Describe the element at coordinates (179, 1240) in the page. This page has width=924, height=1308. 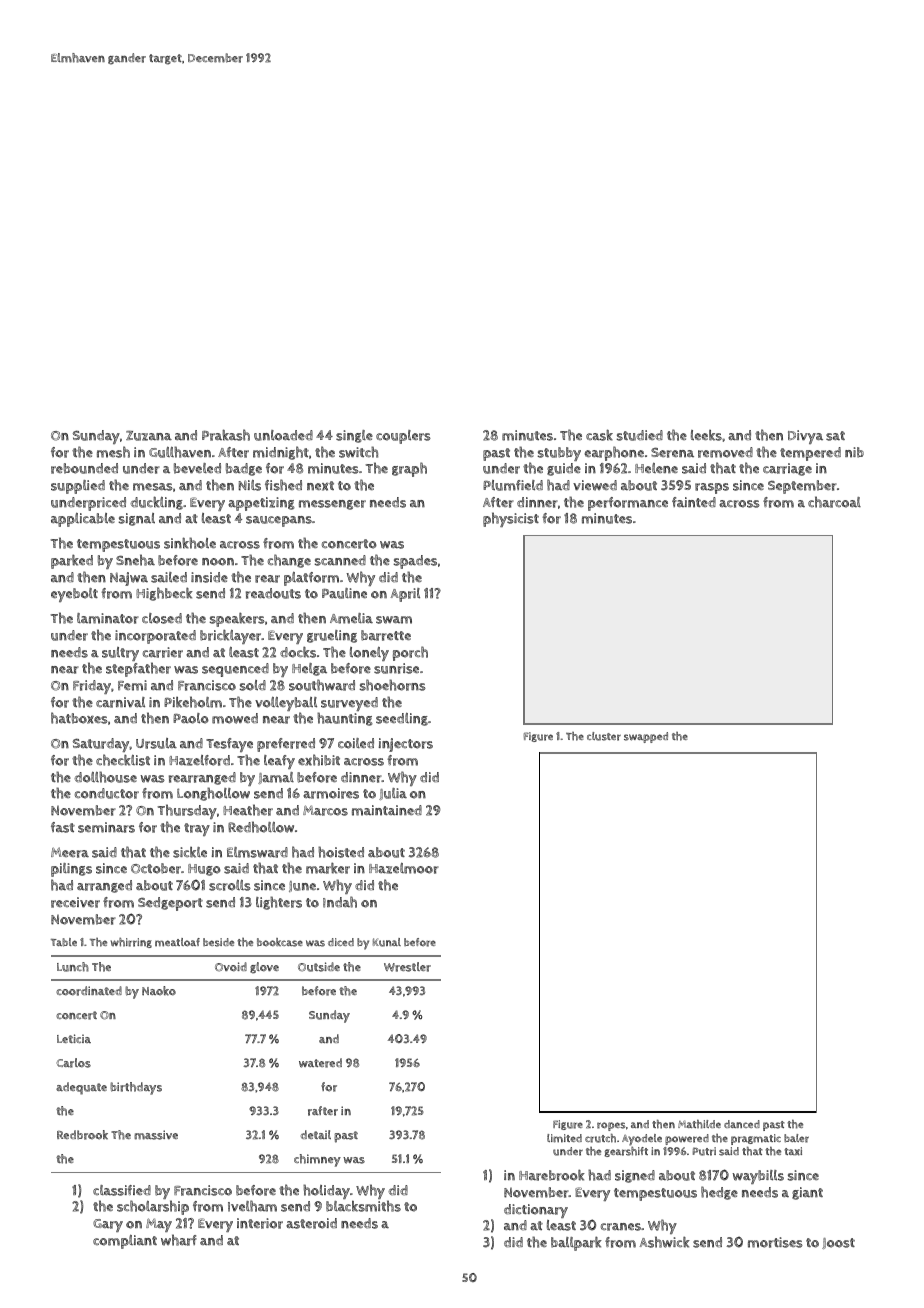
I see `wharf` at that location.
